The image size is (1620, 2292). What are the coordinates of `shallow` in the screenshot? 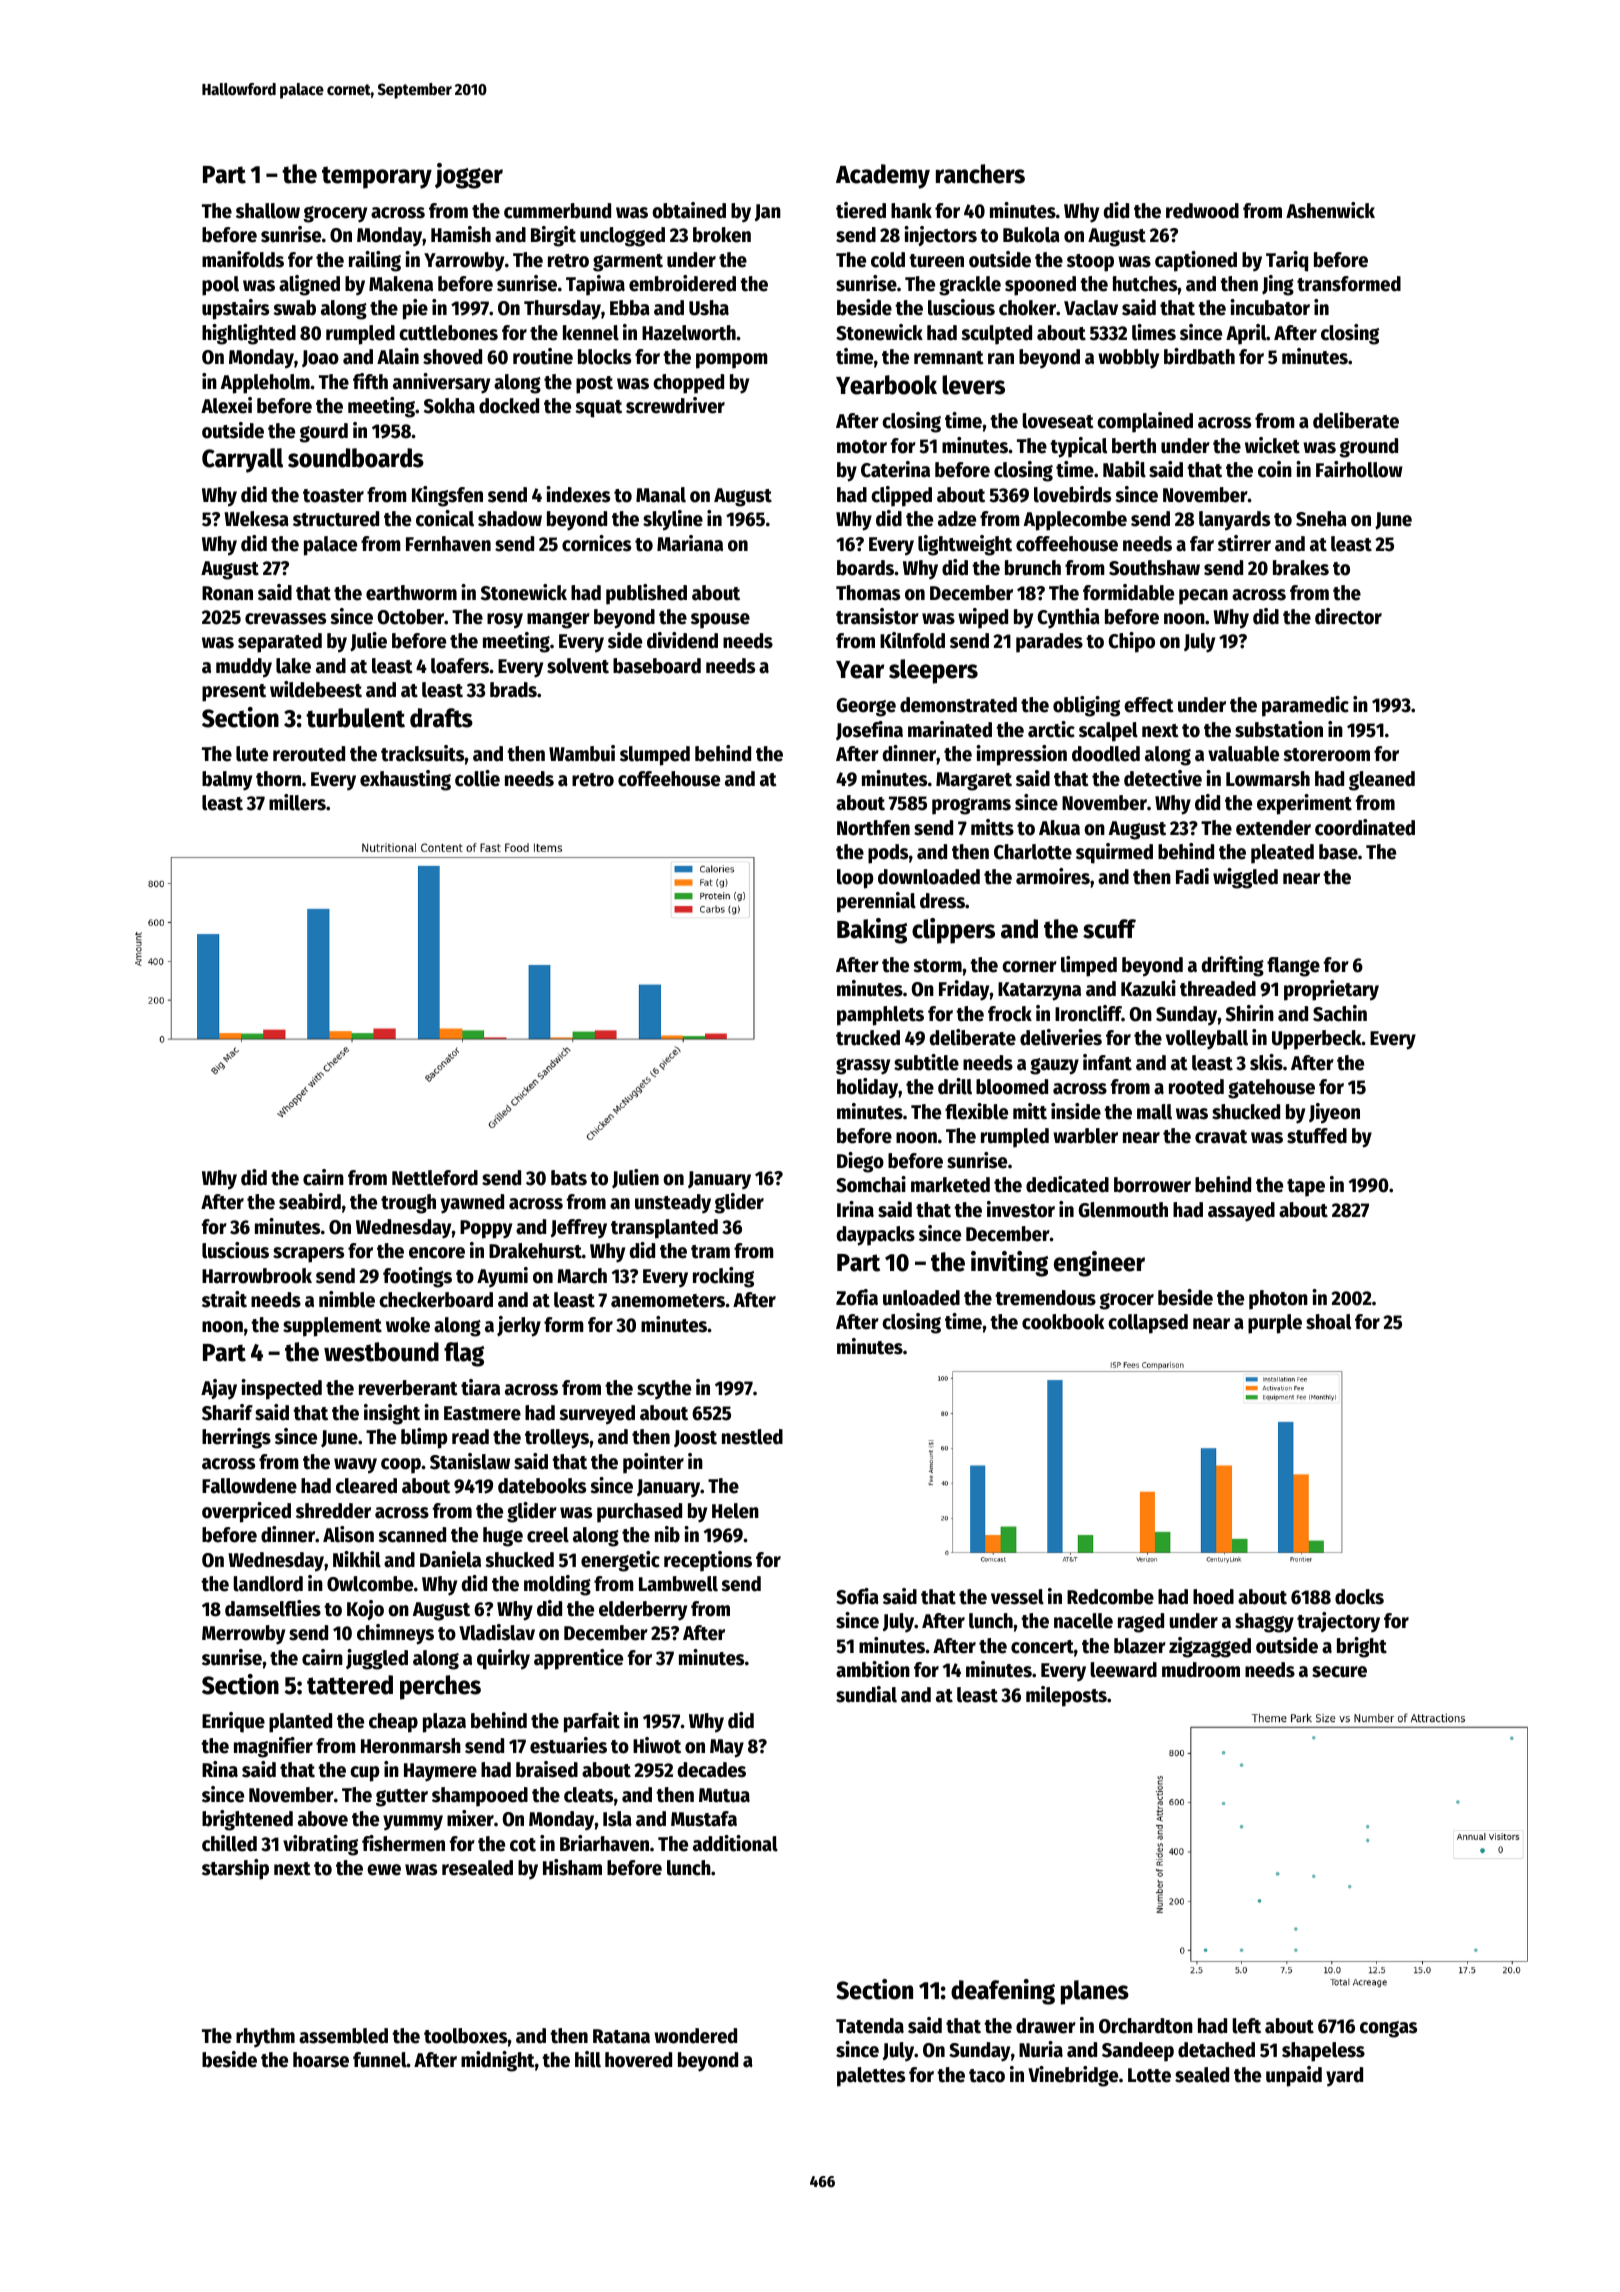 It's located at (268, 211).
